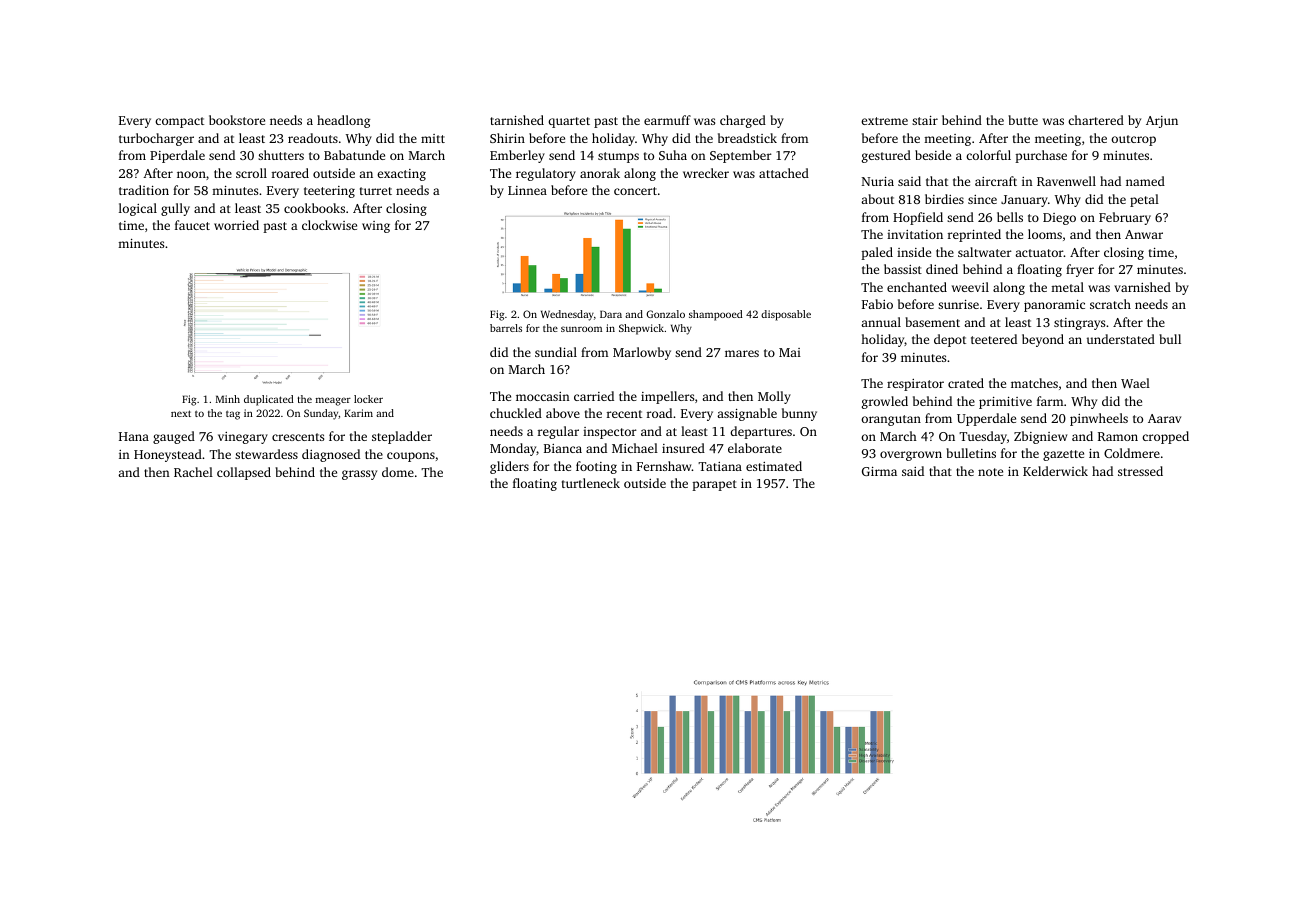 The image size is (1308, 924). Describe the element at coordinates (1023, 120) in the image. I see `butte` at that location.
